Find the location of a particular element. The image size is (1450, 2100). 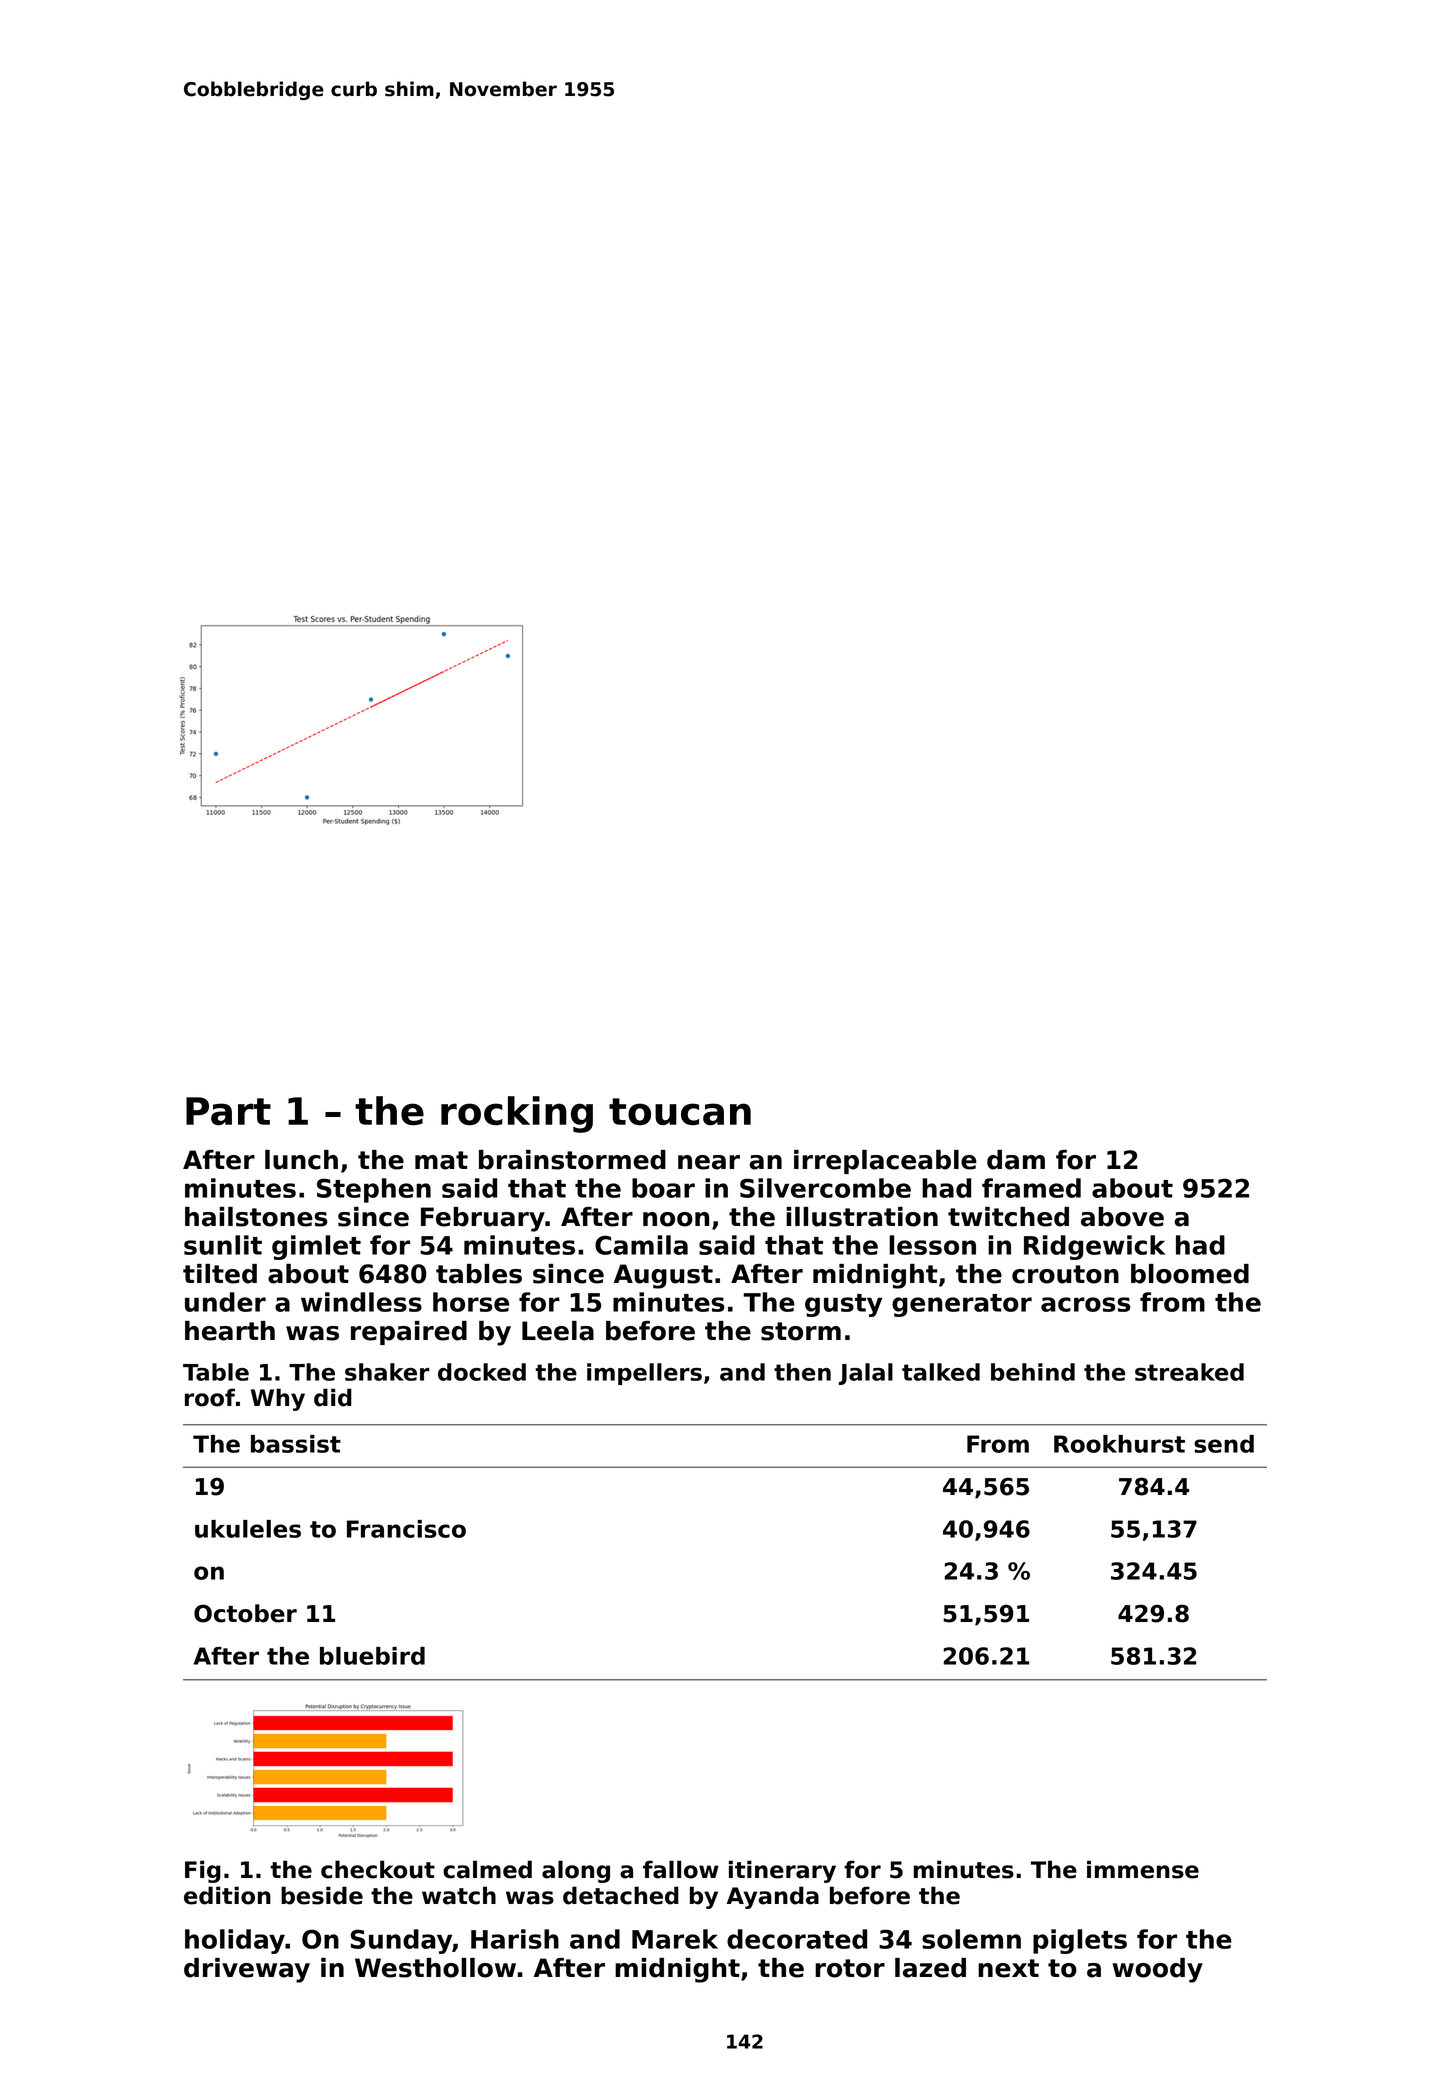

streaked is located at coordinates (1189, 1372).
